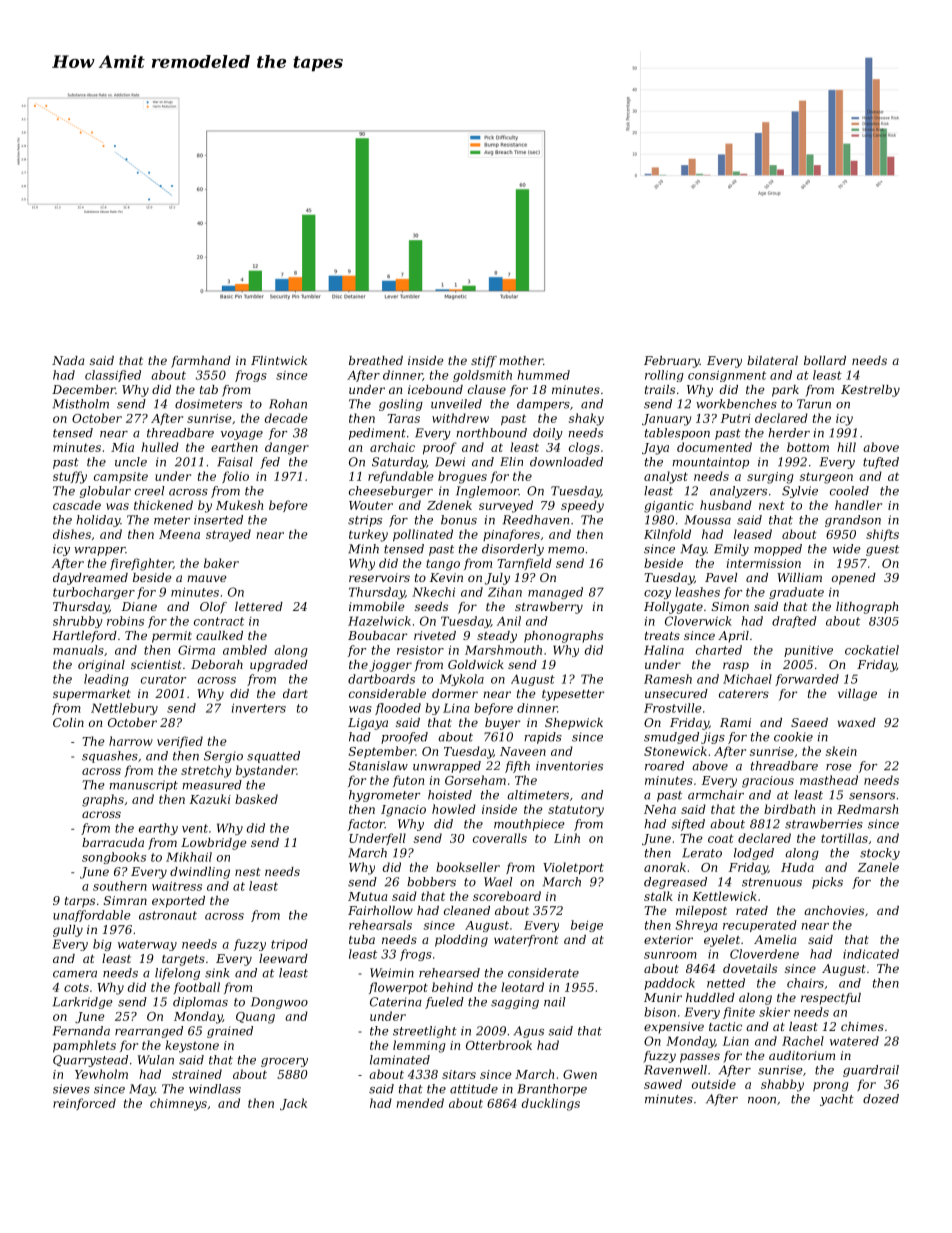 Image resolution: width=952 pixels, height=1233 pixels. What do you see at coordinates (870, 391) in the screenshot?
I see `Kestrelby` at bounding box center [870, 391].
